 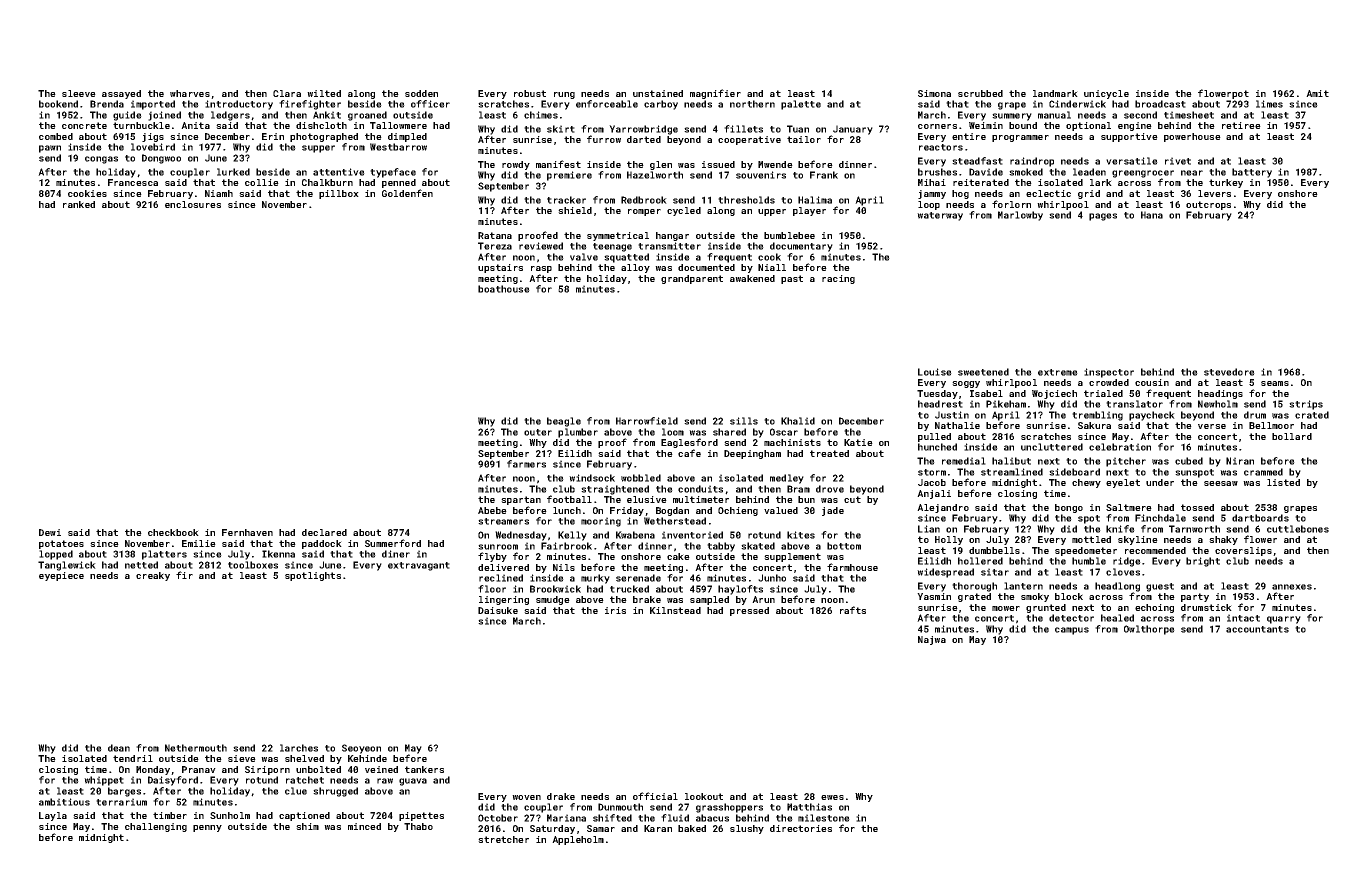 What do you see at coordinates (193, 204) in the page?
I see `enclosures` at bounding box center [193, 204].
